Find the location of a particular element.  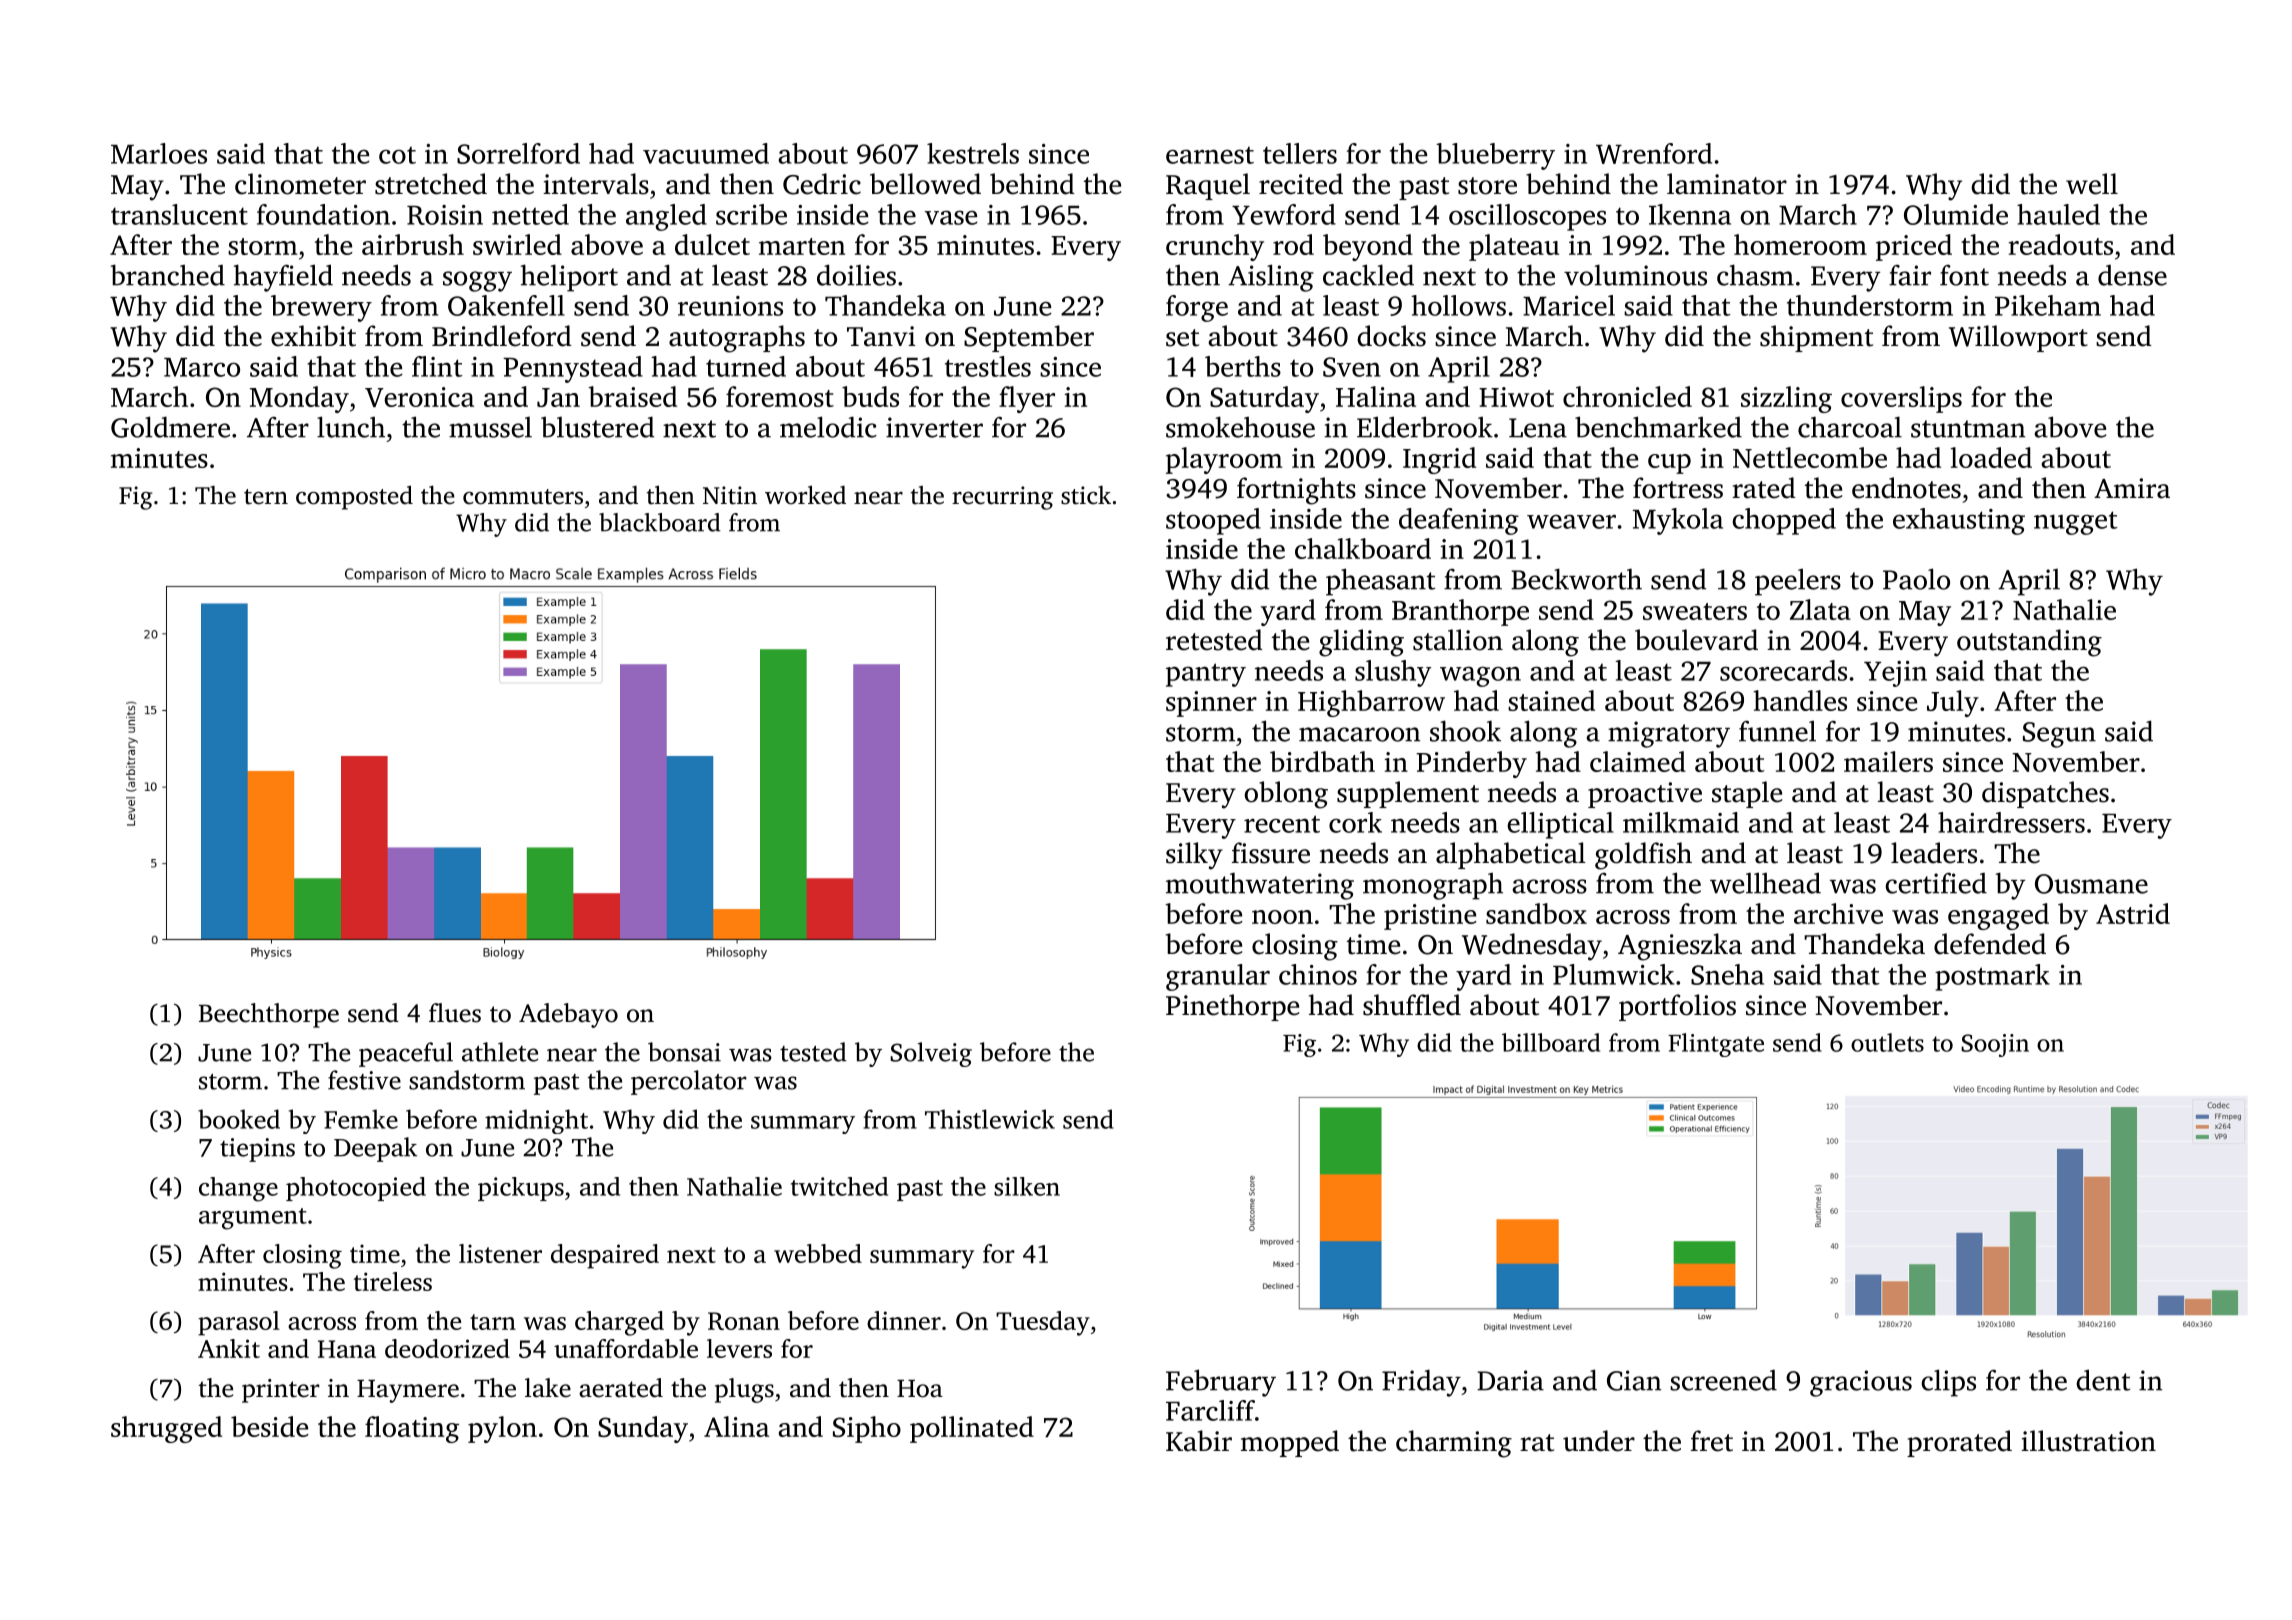

Solveig is located at coordinates (931, 1054).
